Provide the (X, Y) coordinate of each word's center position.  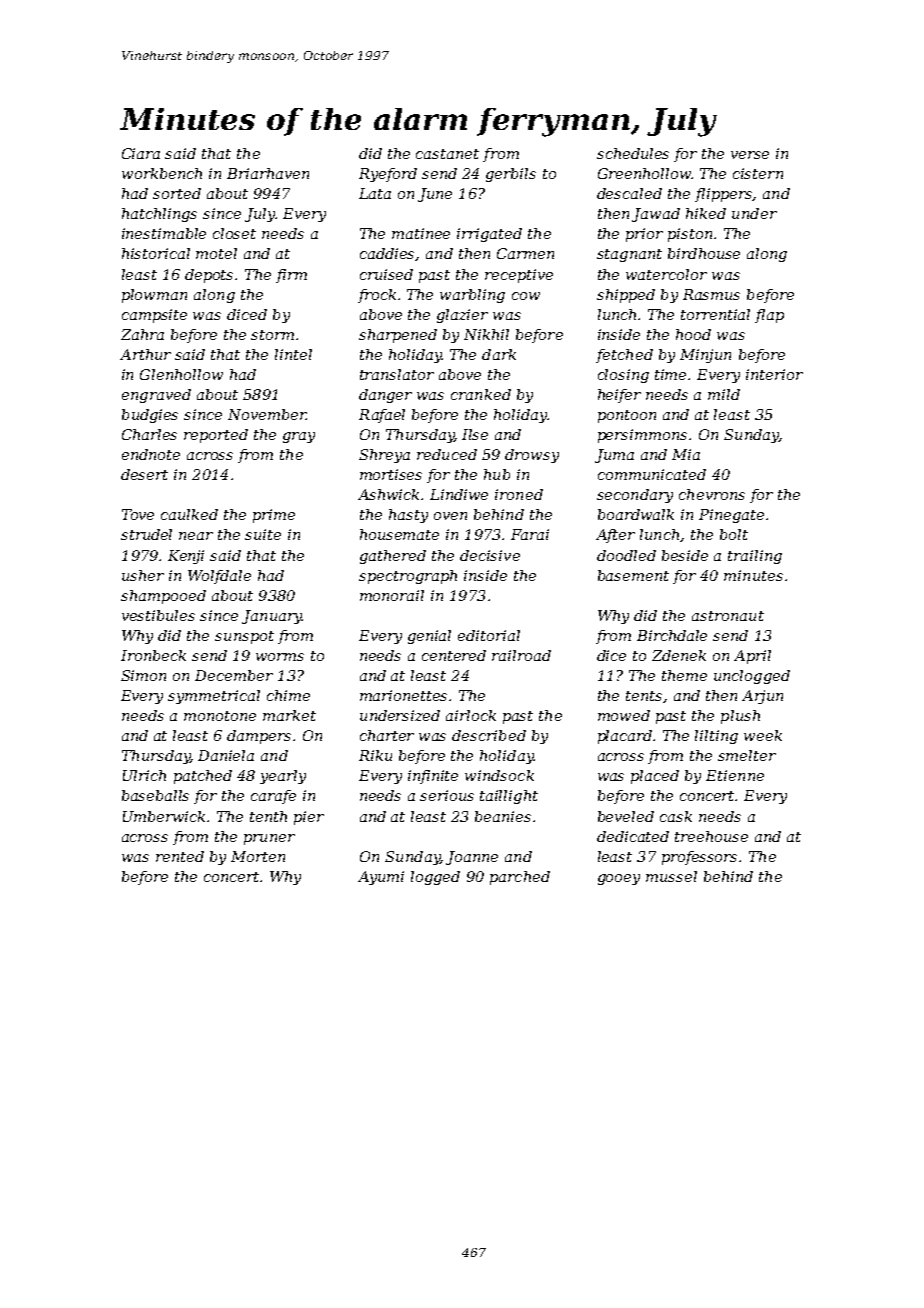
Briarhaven (268, 173)
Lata (375, 193)
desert (144, 474)
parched (520, 878)
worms (280, 657)
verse (750, 155)
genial (429, 637)
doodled (626, 555)
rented (180, 856)
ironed (519, 494)
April (752, 657)
